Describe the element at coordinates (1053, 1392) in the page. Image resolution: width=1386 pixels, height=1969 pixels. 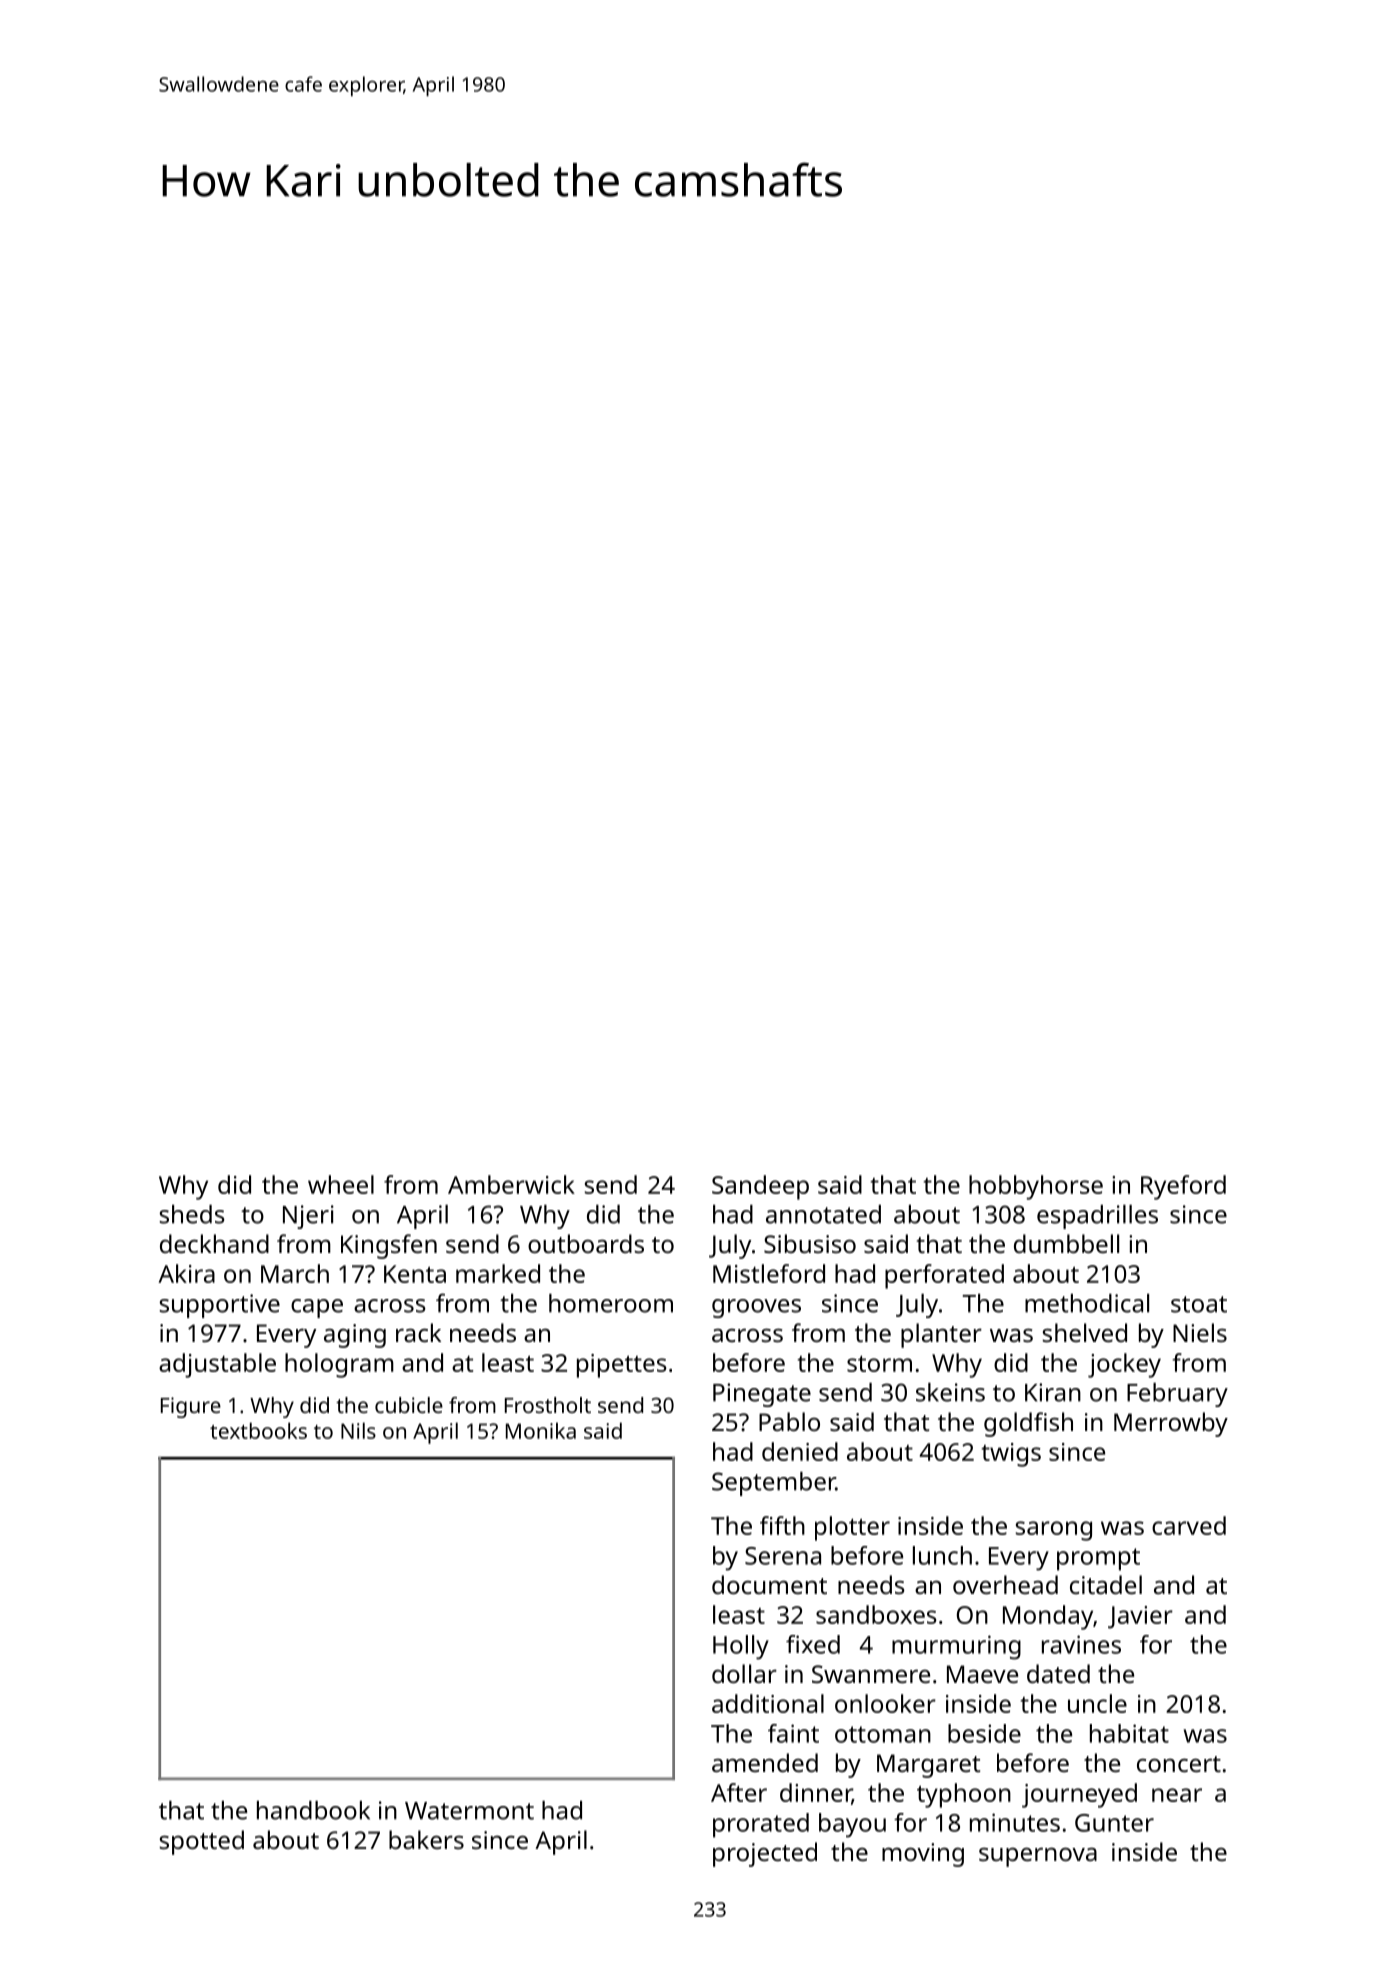
I see `Kiran` at that location.
